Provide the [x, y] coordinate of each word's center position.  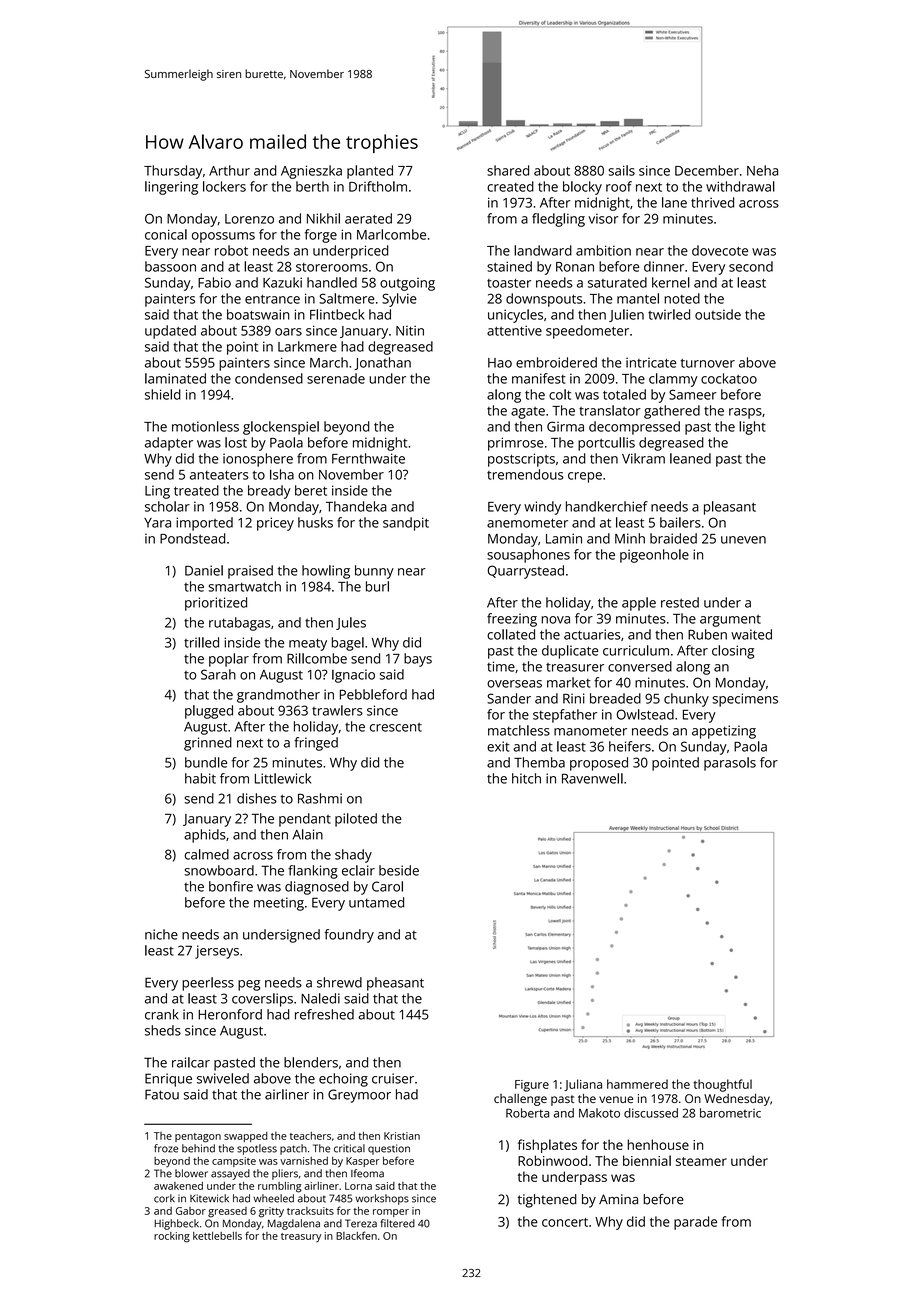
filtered [397, 1223]
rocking [172, 1237]
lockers [224, 186]
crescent [396, 727]
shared [508, 170]
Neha [762, 170]
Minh [630, 538]
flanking [313, 872]
